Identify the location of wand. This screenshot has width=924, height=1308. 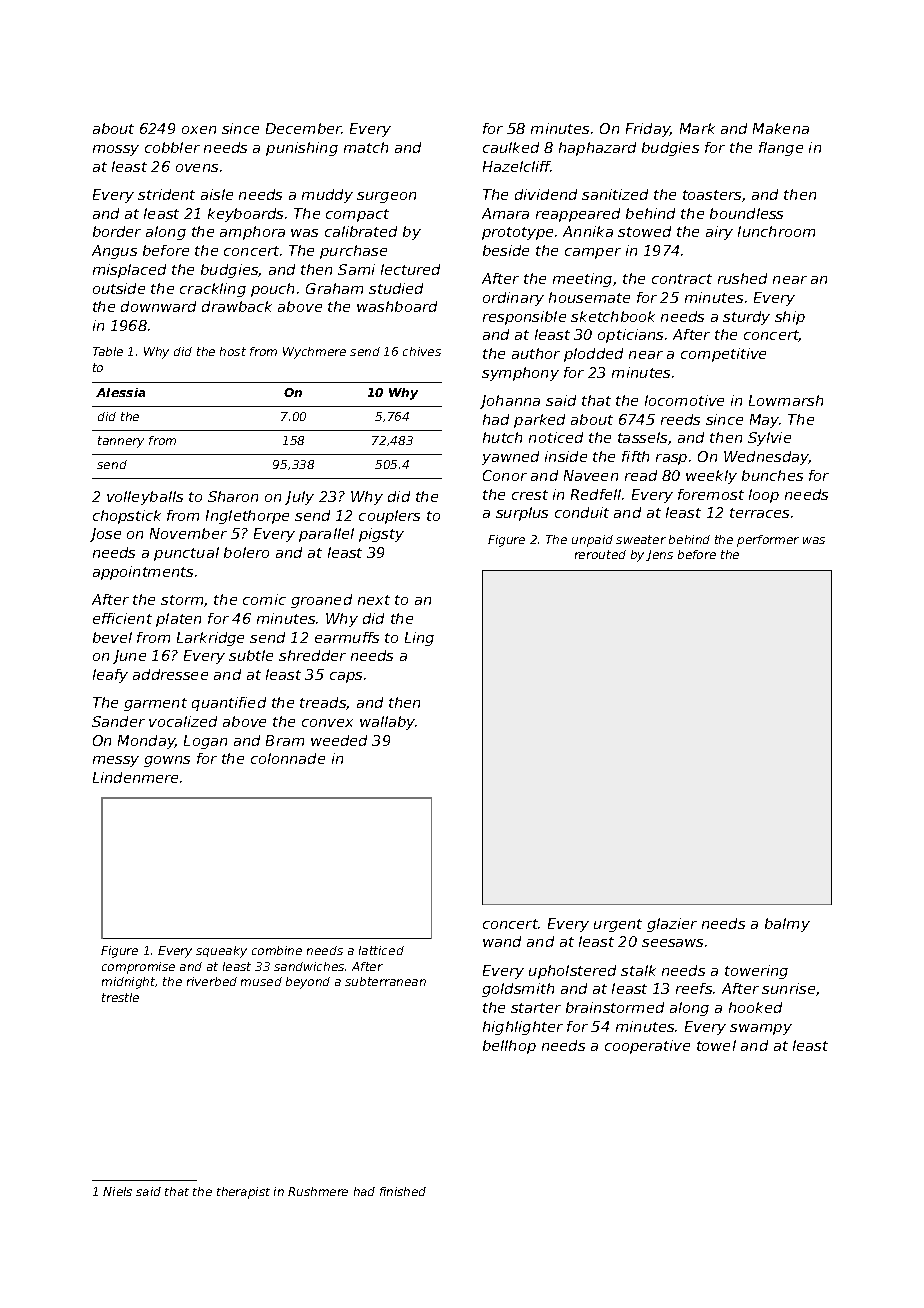
(502, 941).
